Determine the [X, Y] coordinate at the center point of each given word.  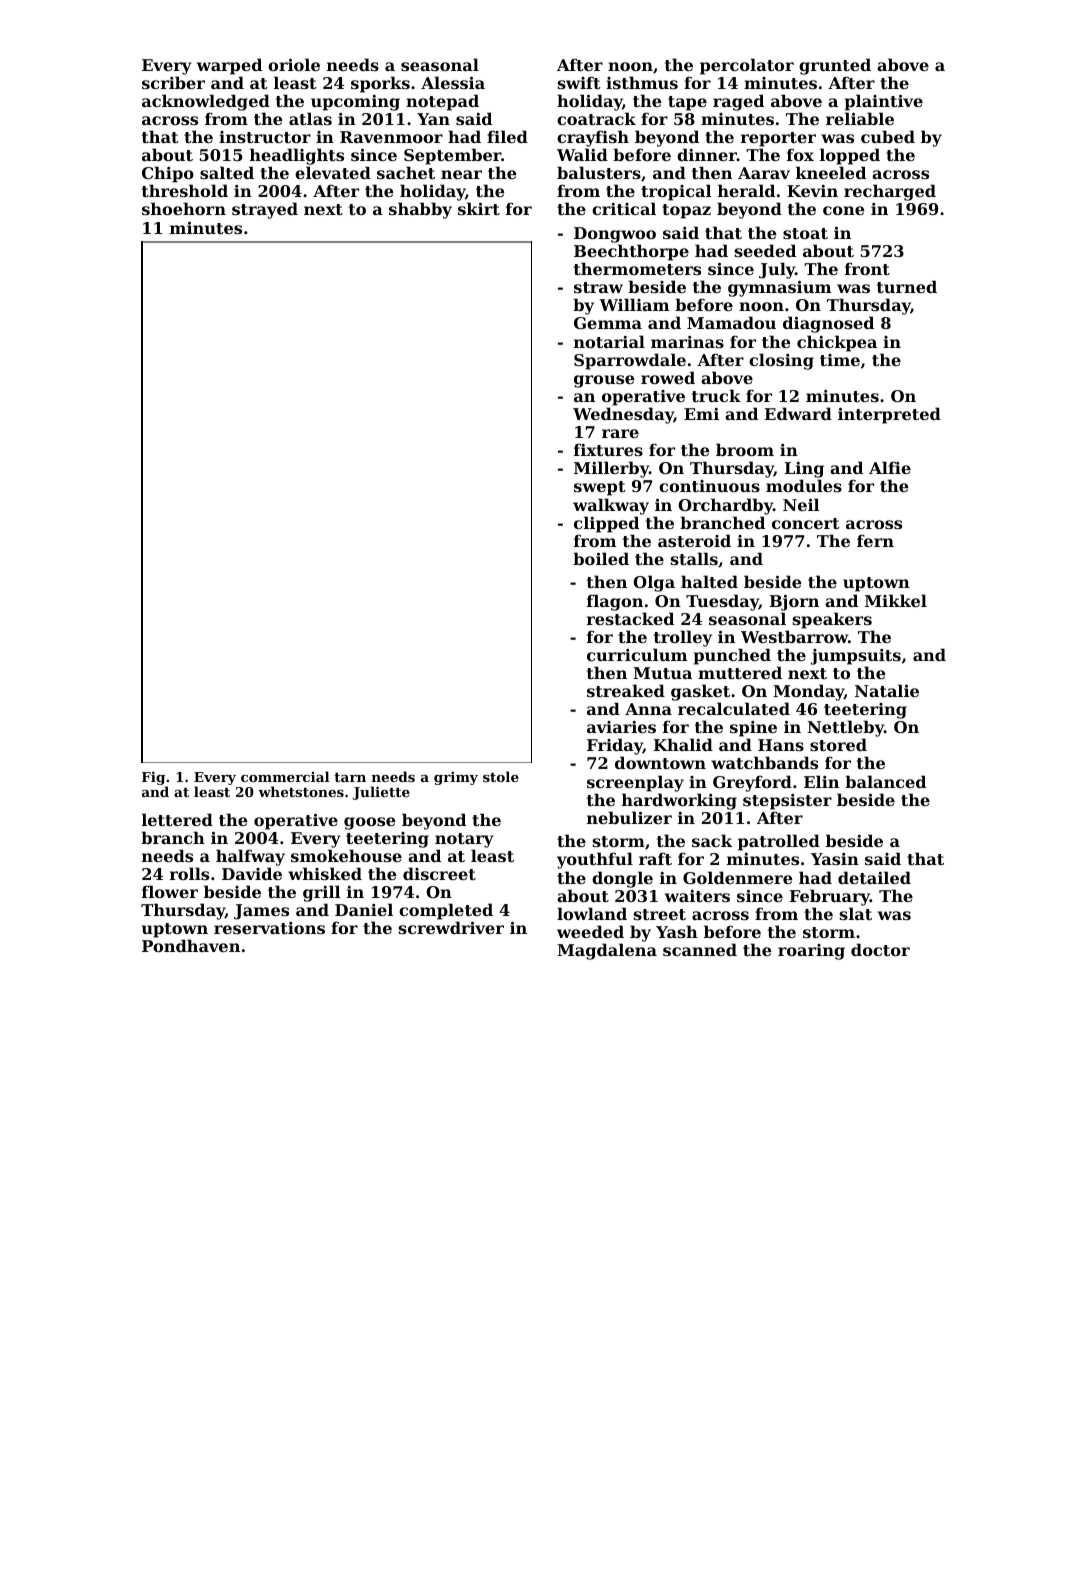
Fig [153, 778]
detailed [874, 877]
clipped [606, 524]
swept [600, 488]
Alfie [890, 467]
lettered [177, 819]
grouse [604, 381]
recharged [890, 192]
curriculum [637, 654]
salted [227, 172]
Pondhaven [191, 945]
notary [464, 840]
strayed [265, 210]
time [840, 360]
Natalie [887, 690]
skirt [479, 209]
